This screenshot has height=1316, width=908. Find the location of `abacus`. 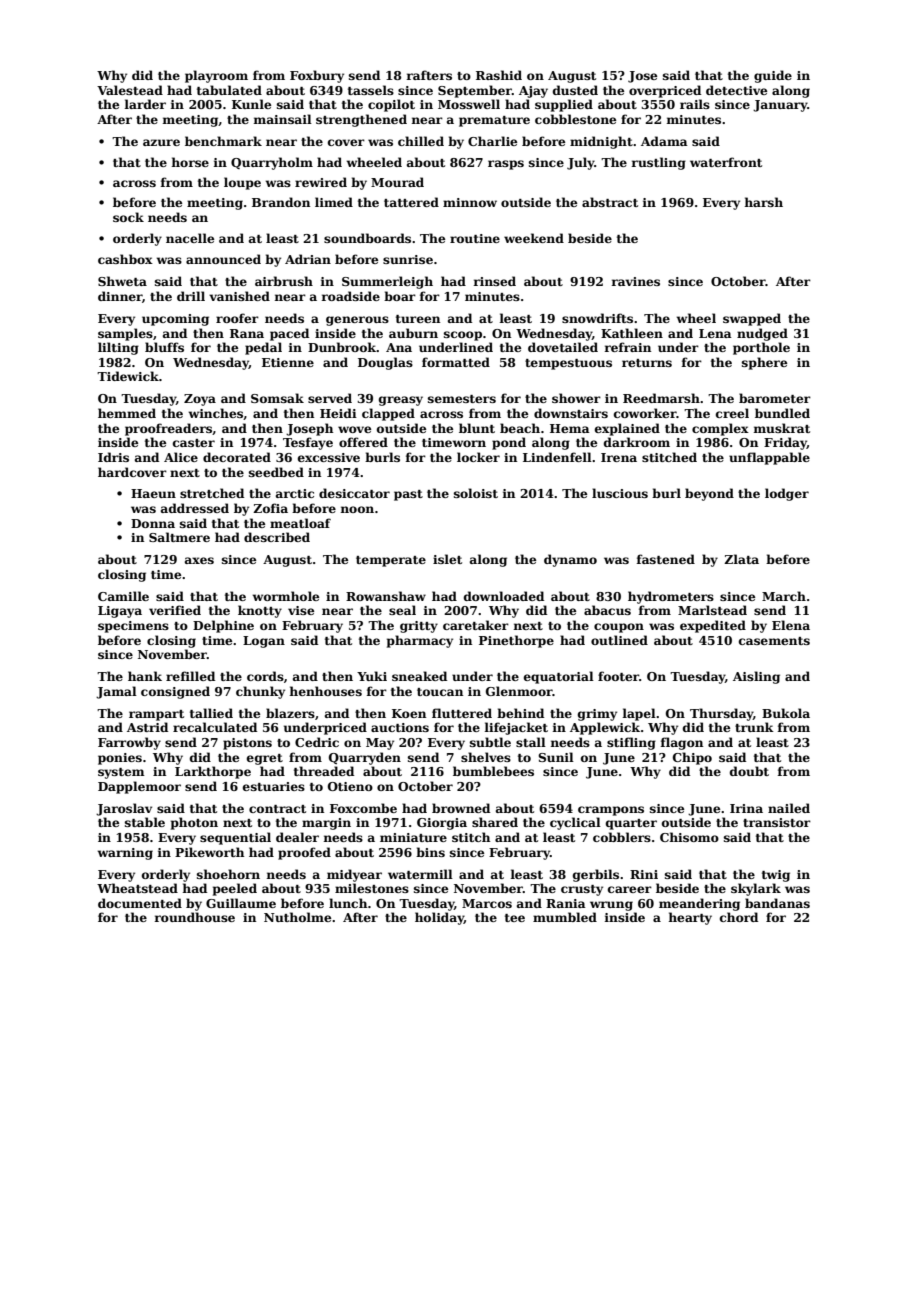

abacus is located at coordinates (607, 610).
